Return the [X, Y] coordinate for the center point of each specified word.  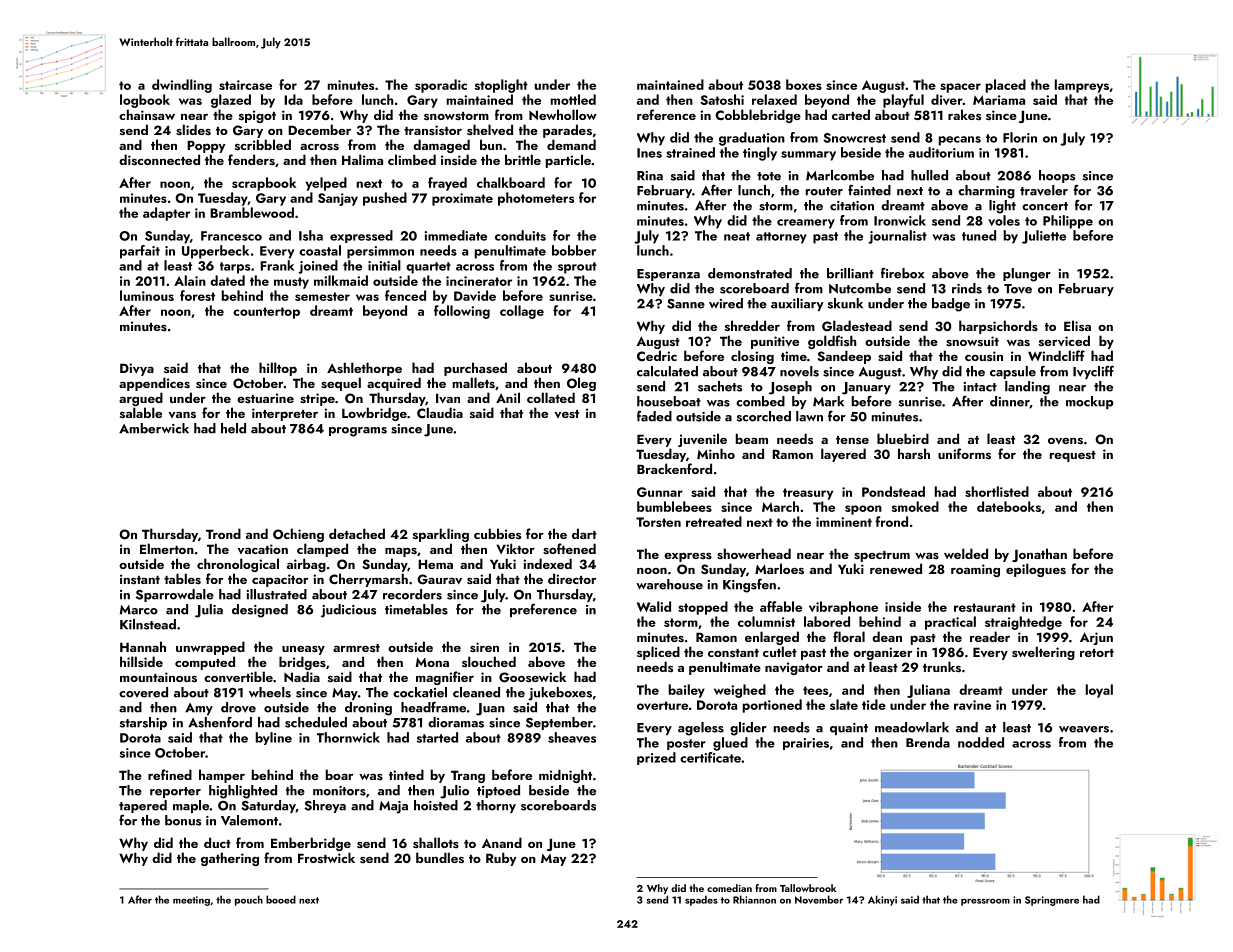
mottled [573, 99]
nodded [981, 742]
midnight [565, 776]
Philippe [1068, 222]
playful [903, 101]
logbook [145, 101]
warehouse [669, 584]
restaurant [985, 607]
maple [191, 806]
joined [318, 267]
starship [143, 723]
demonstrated [750, 273]
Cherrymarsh [368, 580]
